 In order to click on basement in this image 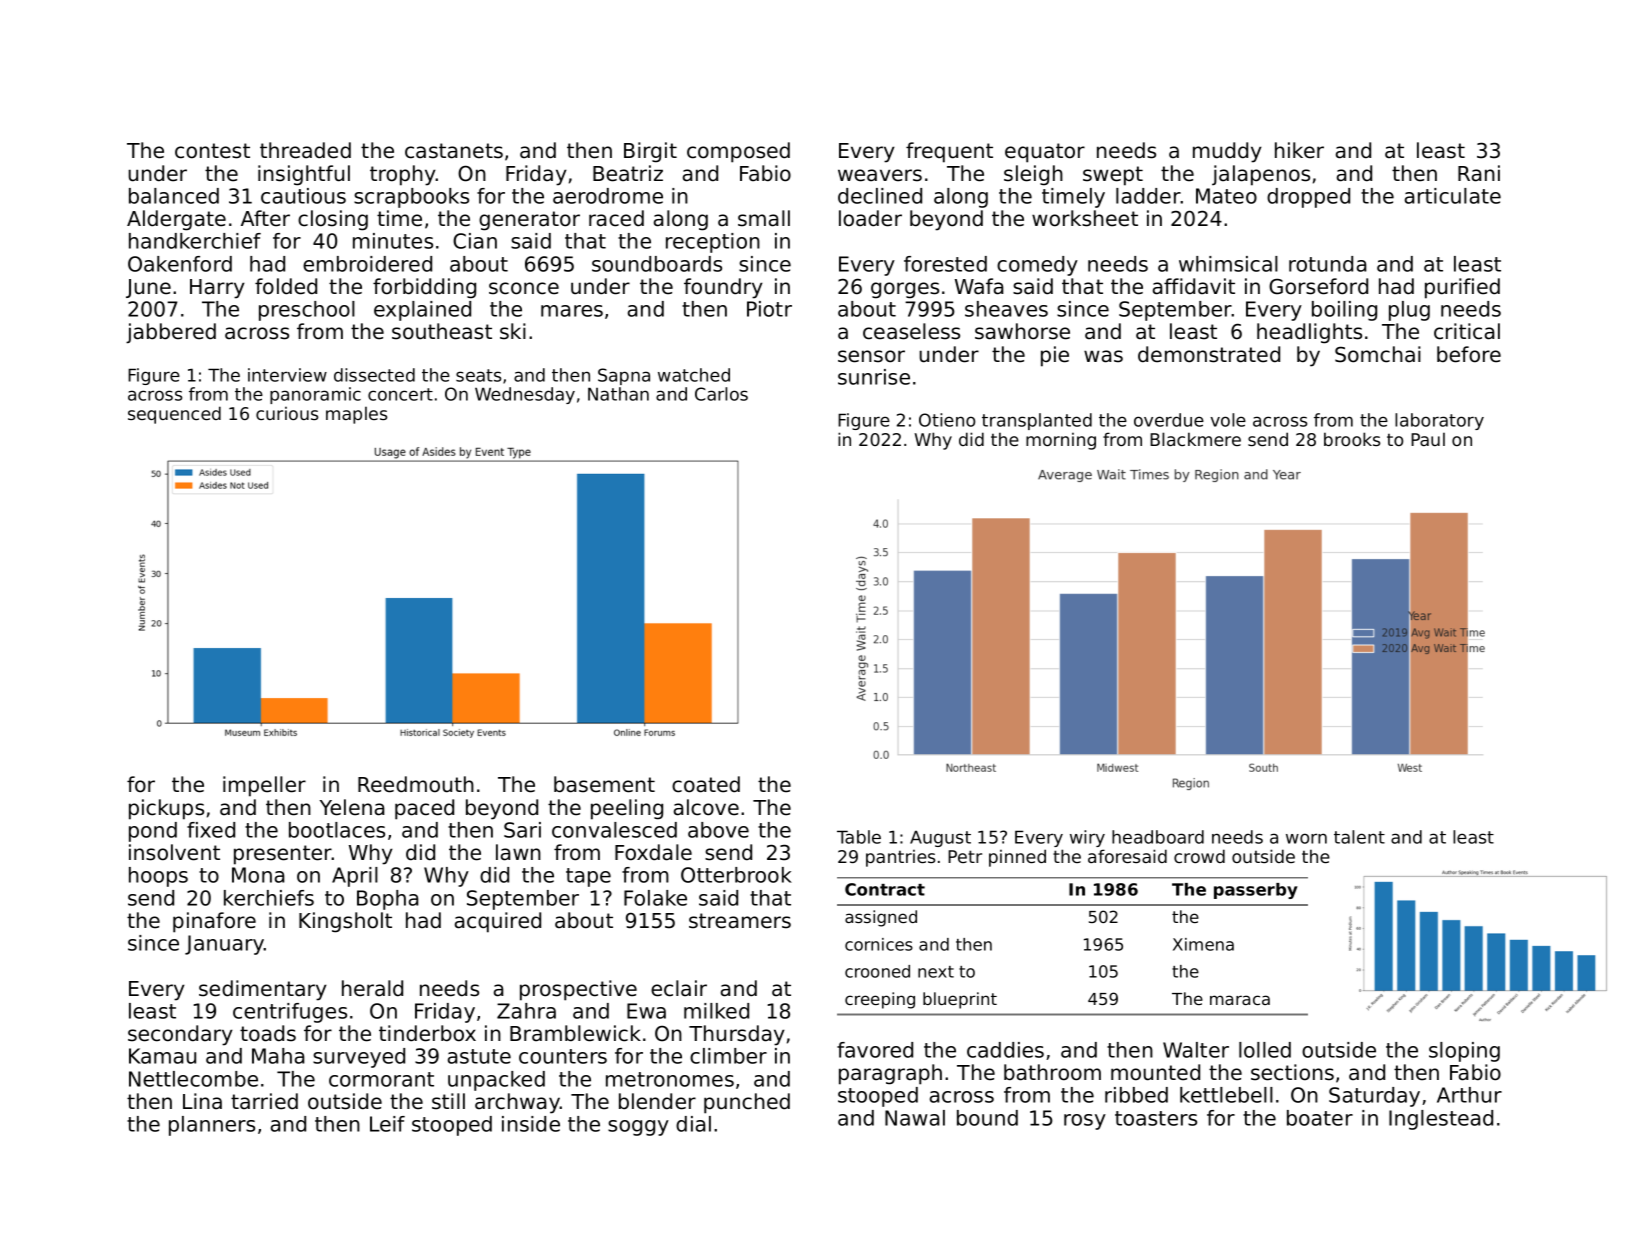, I will do `click(604, 784)`.
